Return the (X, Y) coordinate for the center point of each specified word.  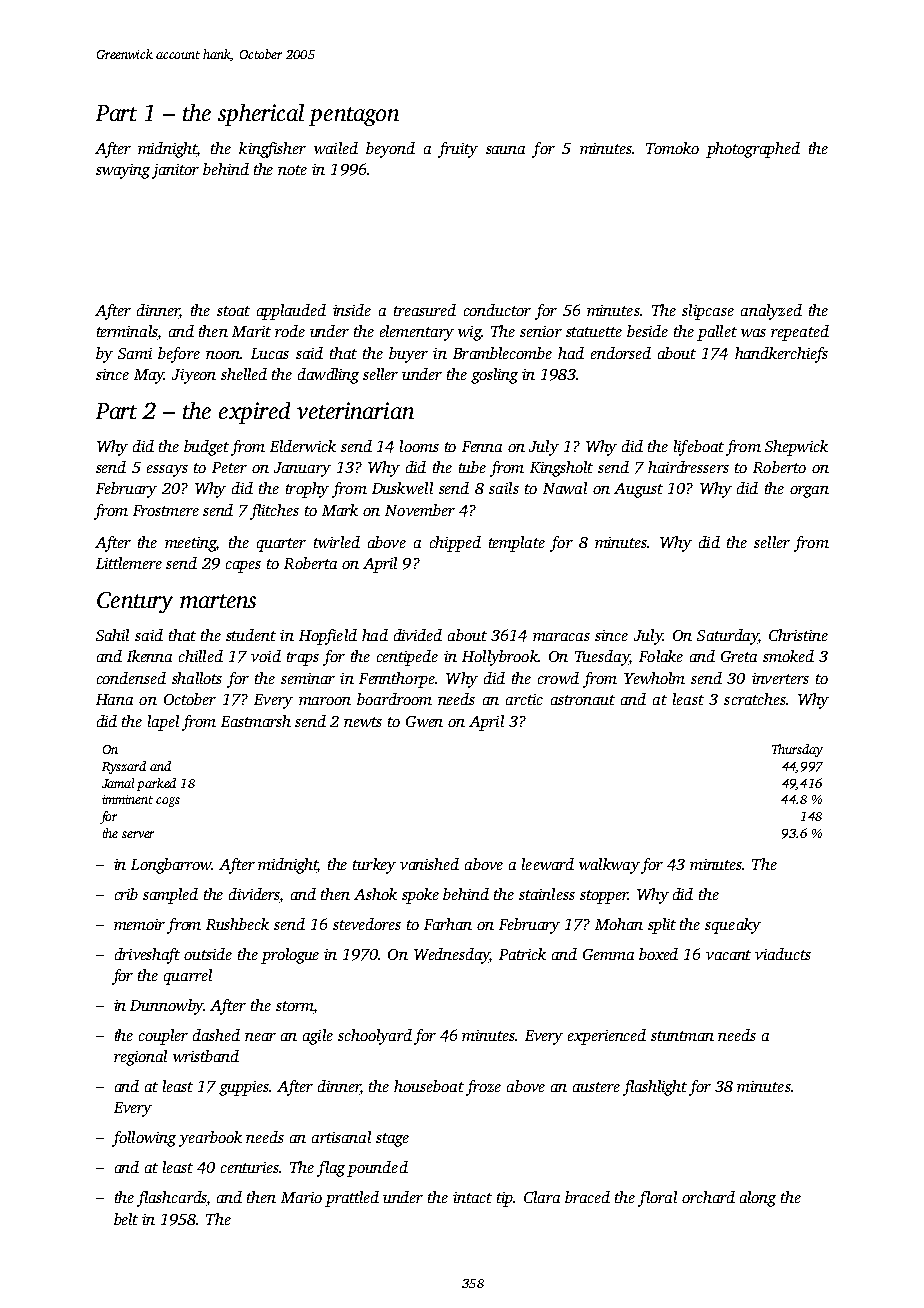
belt (126, 1219)
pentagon (354, 116)
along (758, 1199)
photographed (753, 150)
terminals (127, 331)
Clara (542, 1197)
